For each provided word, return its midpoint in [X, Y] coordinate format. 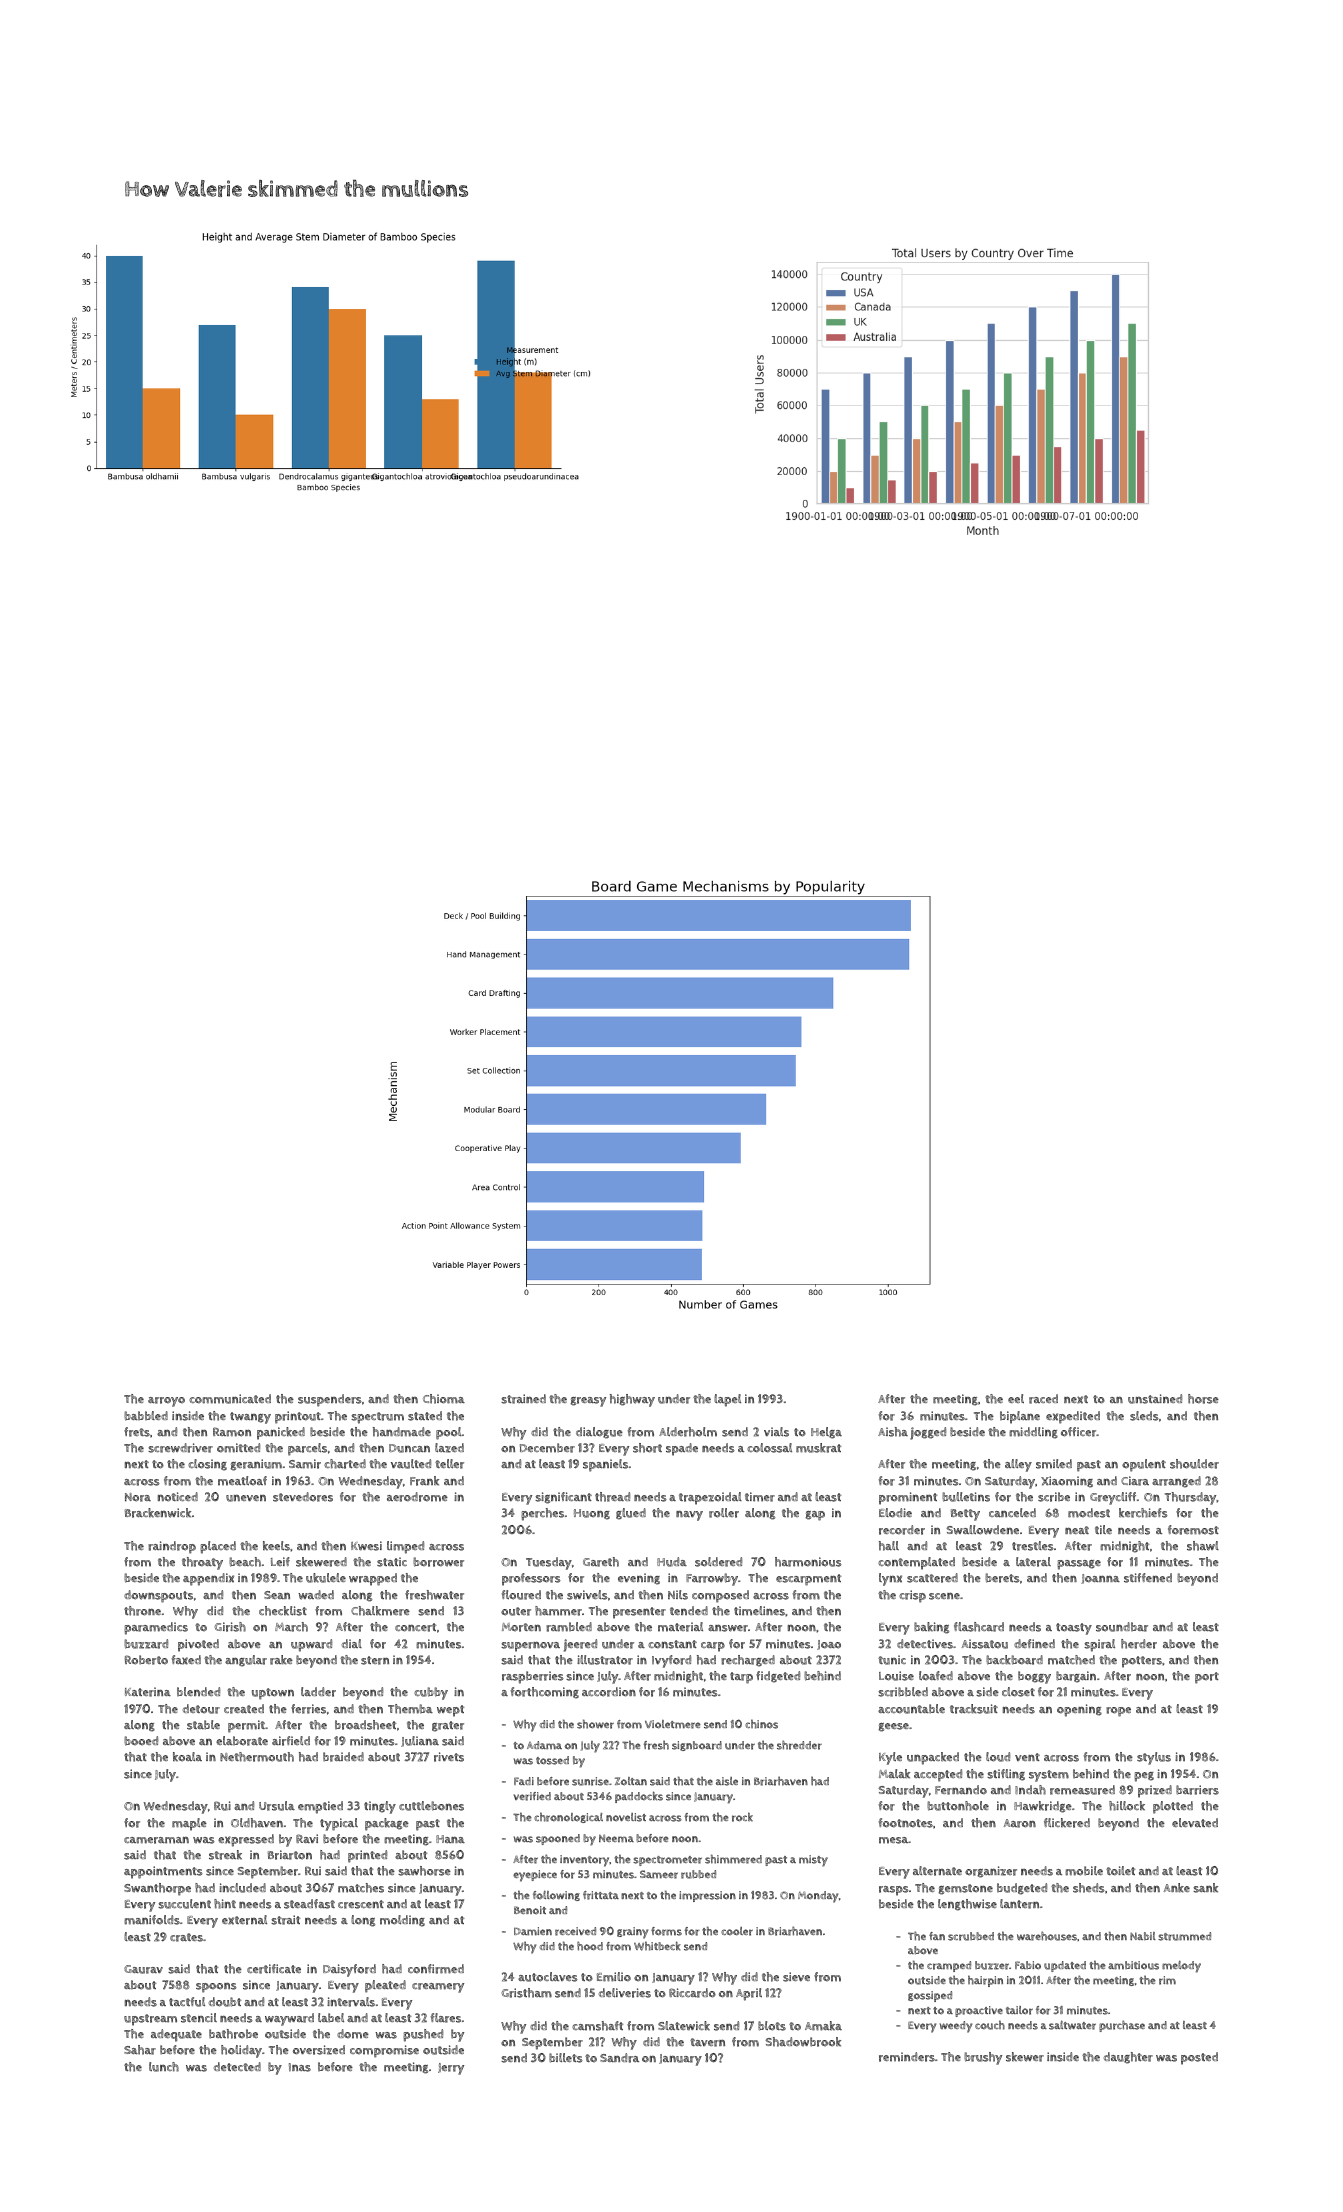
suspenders [330, 1400]
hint [225, 1904]
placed [218, 1547]
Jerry [451, 2069]
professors [531, 1579]
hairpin [985, 1981]
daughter [1128, 2058]
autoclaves [548, 1977]
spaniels [605, 1465]
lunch [164, 2067]
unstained [1155, 1399]
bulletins [966, 1497]
